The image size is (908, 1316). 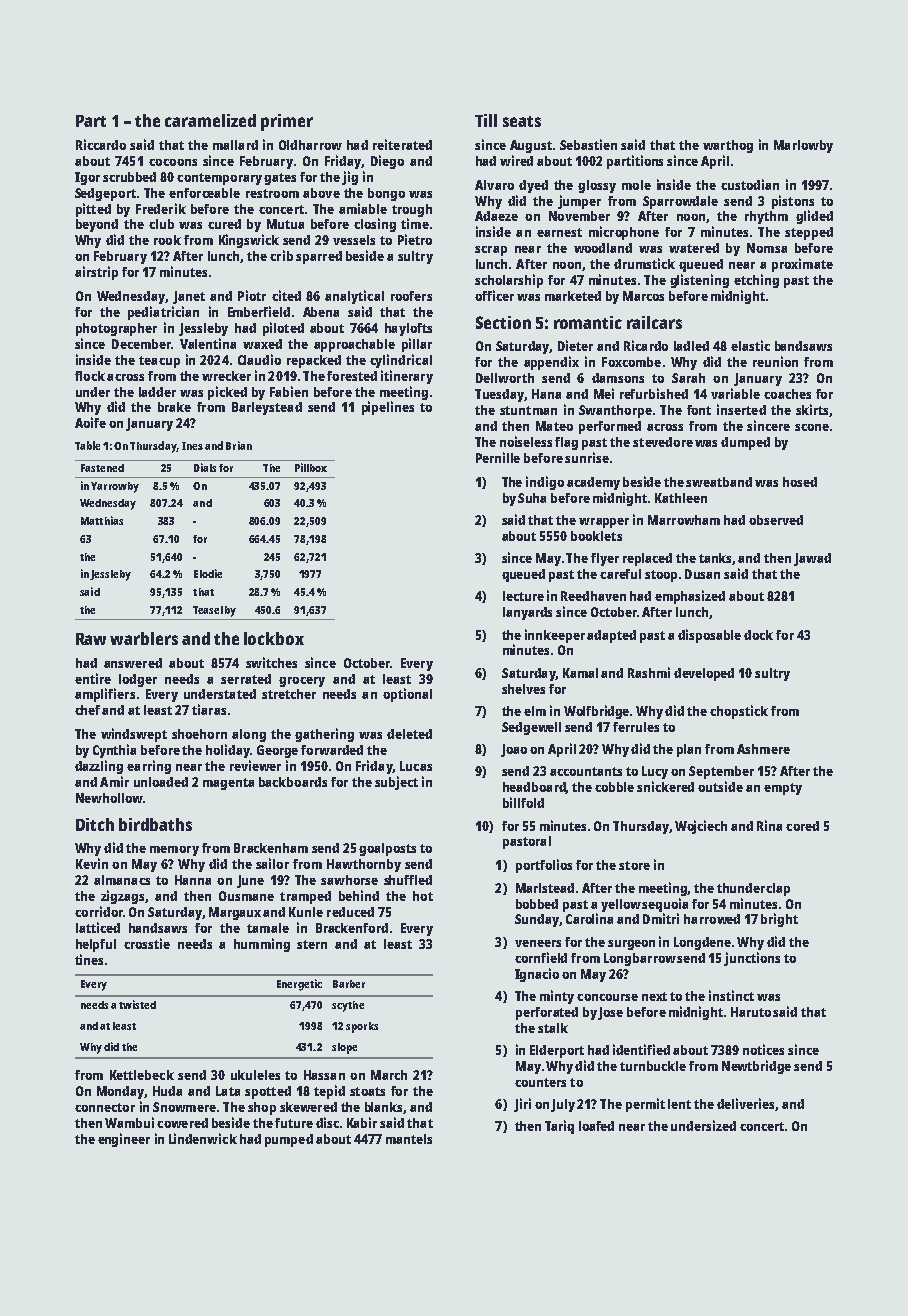 I want to click on innkeeper, so click(x=555, y=636).
